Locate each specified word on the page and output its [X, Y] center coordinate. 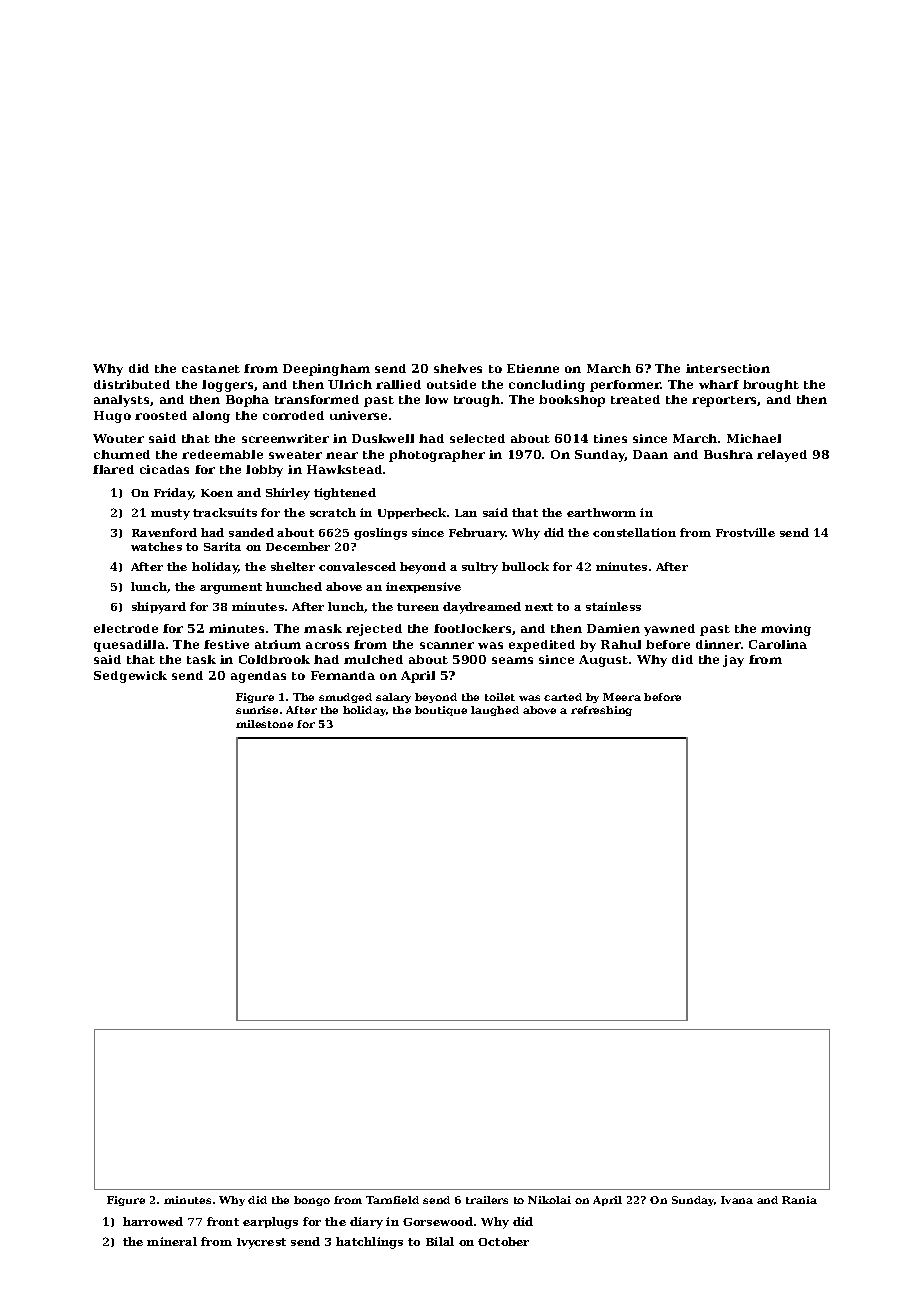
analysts [121, 401]
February [477, 534]
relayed [782, 456]
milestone [264, 724]
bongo [312, 1201]
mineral [172, 1241]
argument [231, 588]
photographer [437, 456]
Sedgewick [130, 677]
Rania [799, 1200]
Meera [622, 697]
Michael [754, 438]
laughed [495, 711]
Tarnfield [392, 1200]
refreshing [601, 711]
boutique [441, 711]
